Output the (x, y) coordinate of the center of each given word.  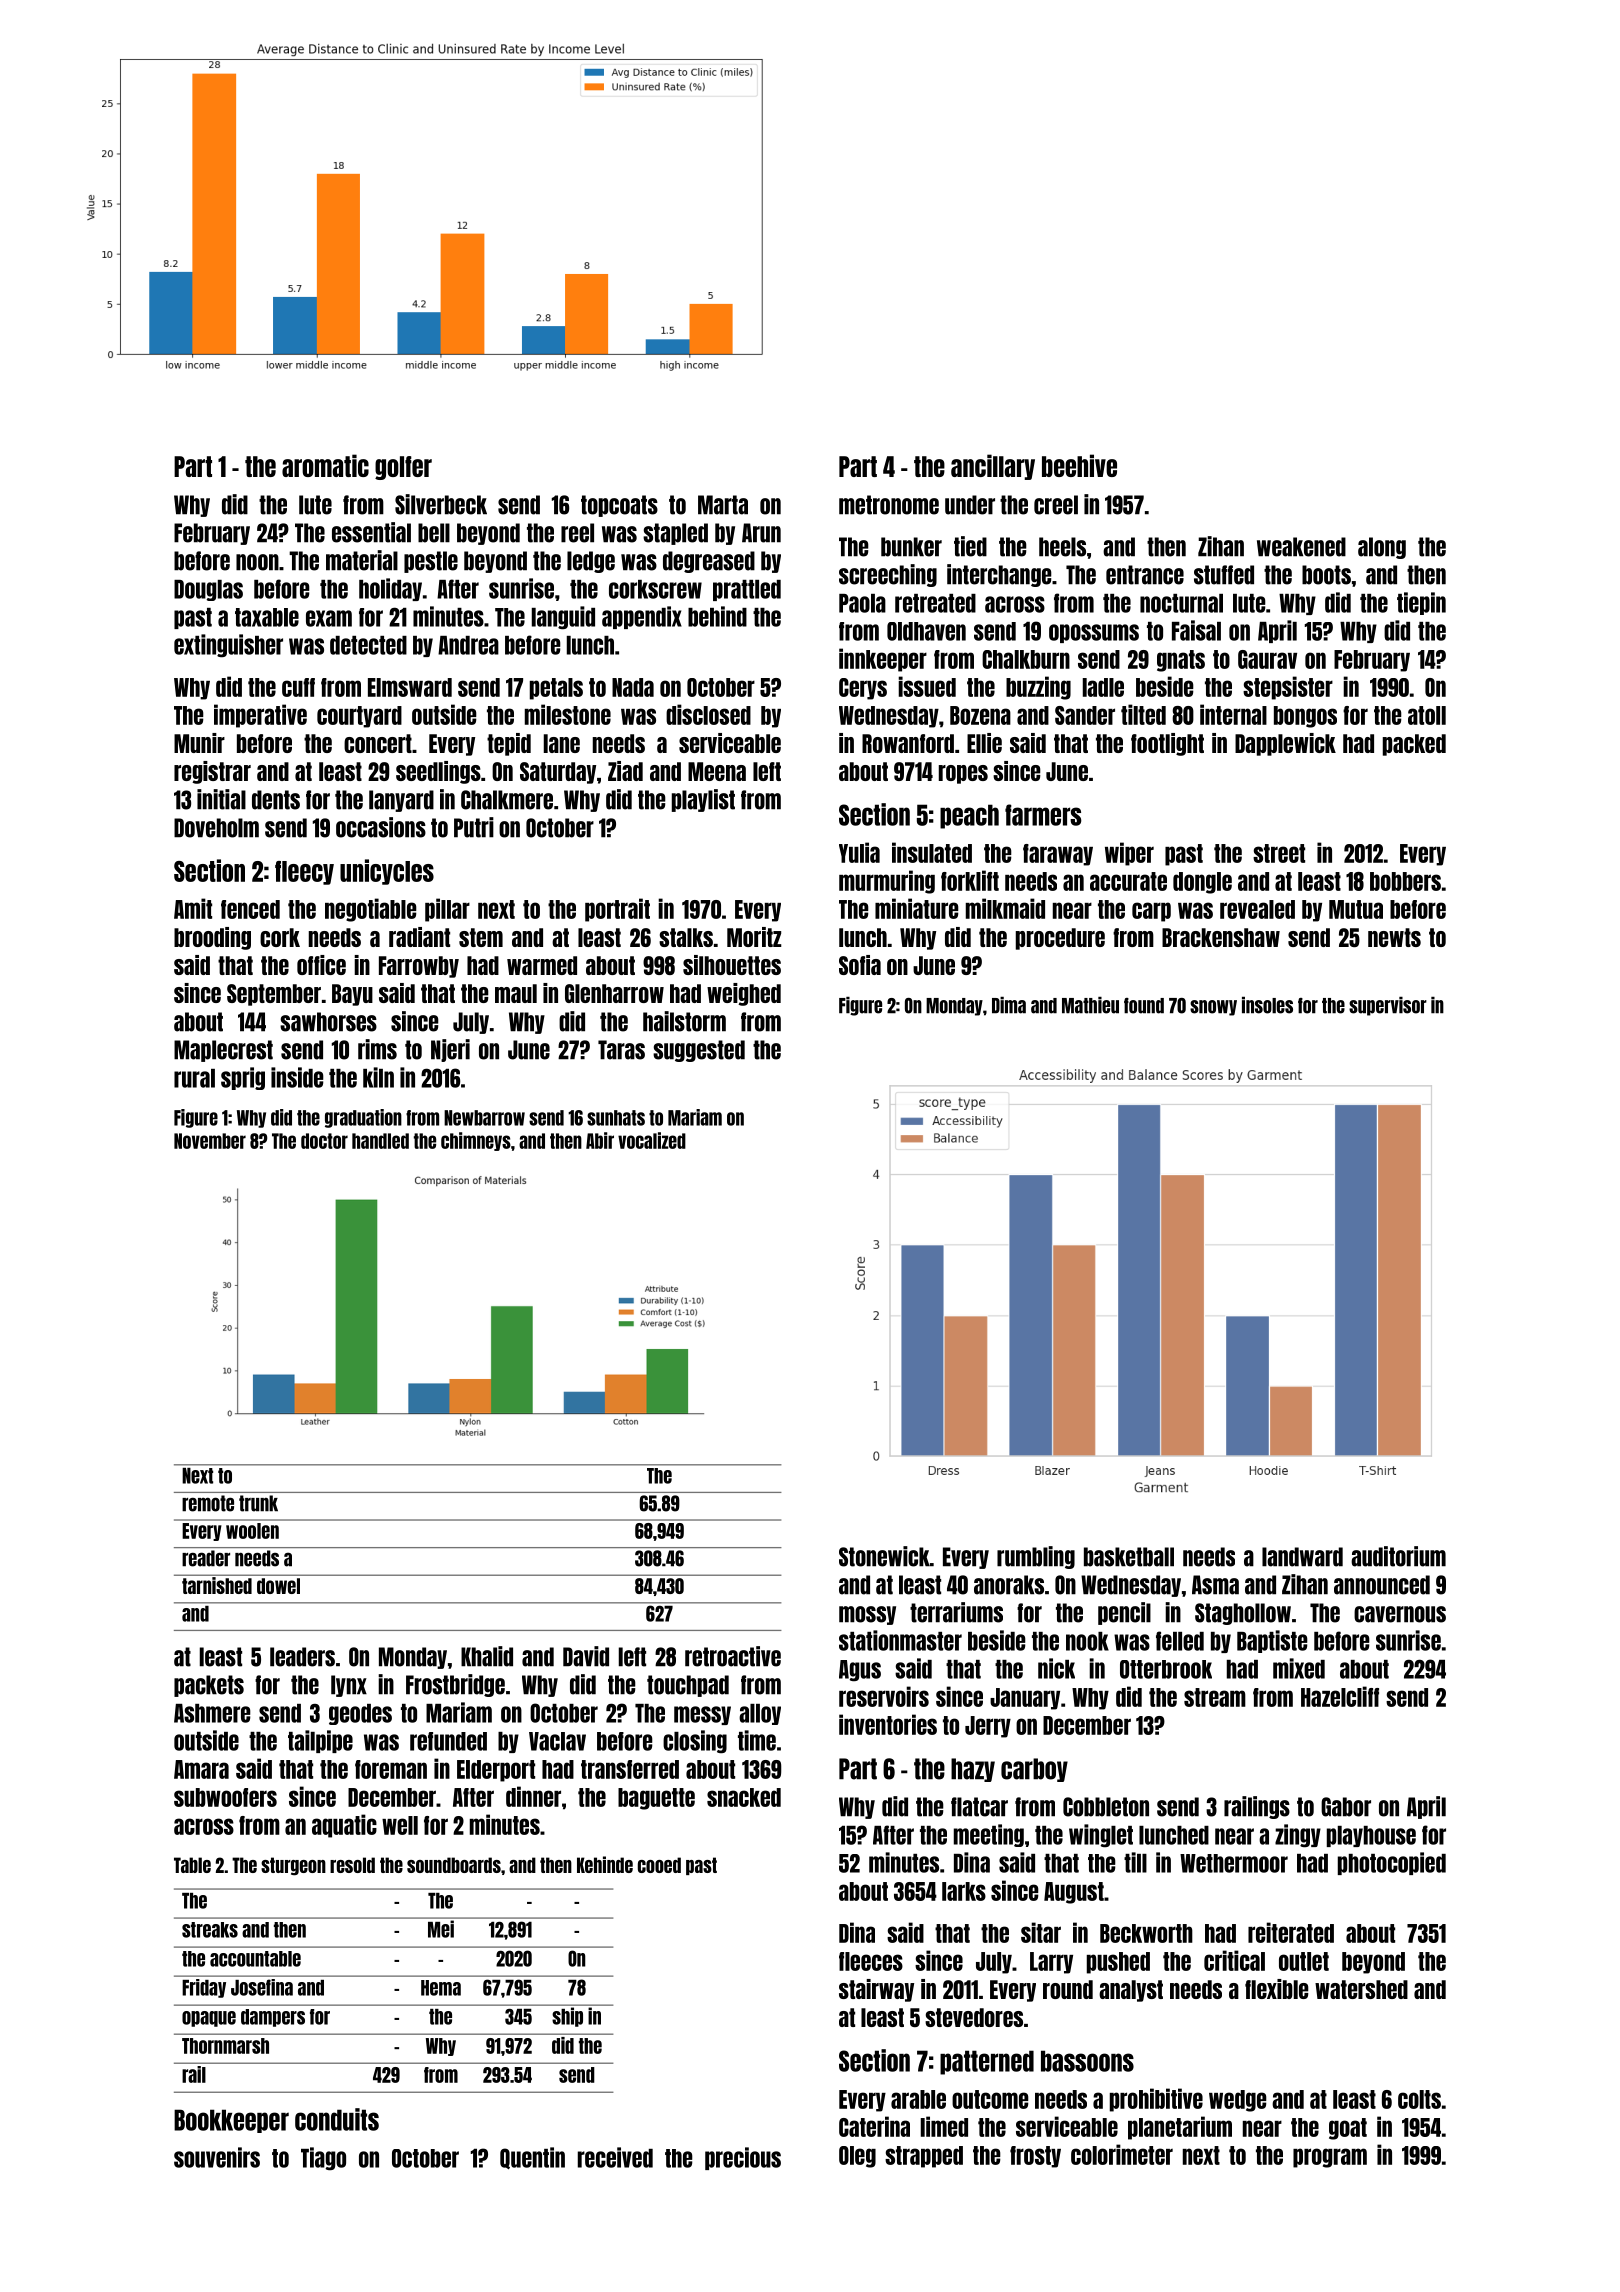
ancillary (993, 467)
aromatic (325, 465)
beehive (1079, 465)
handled (380, 1141)
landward (1302, 1557)
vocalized (652, 1140)
